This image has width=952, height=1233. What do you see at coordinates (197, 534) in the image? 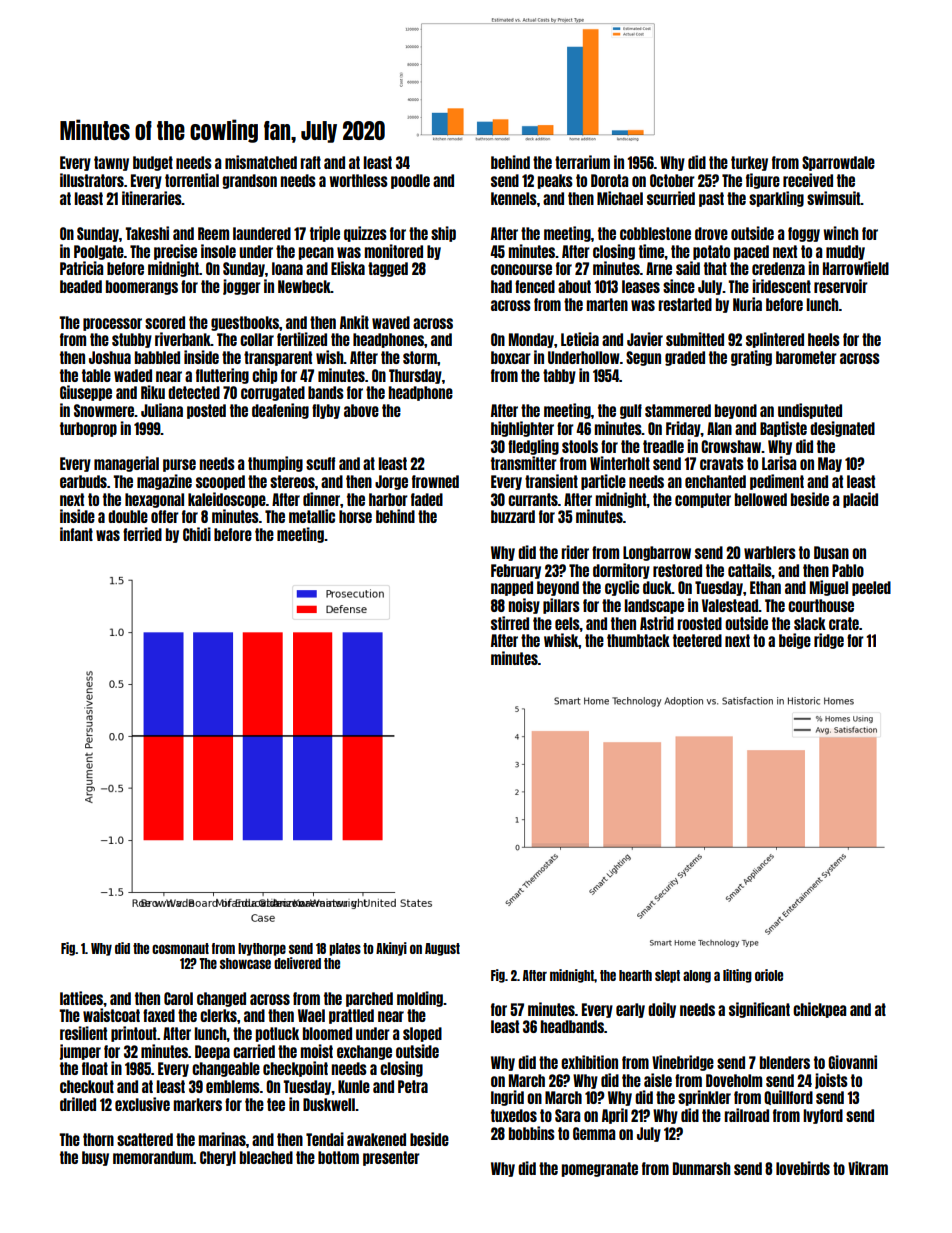
I see `Chidi` at bounding box center [197, 534].
